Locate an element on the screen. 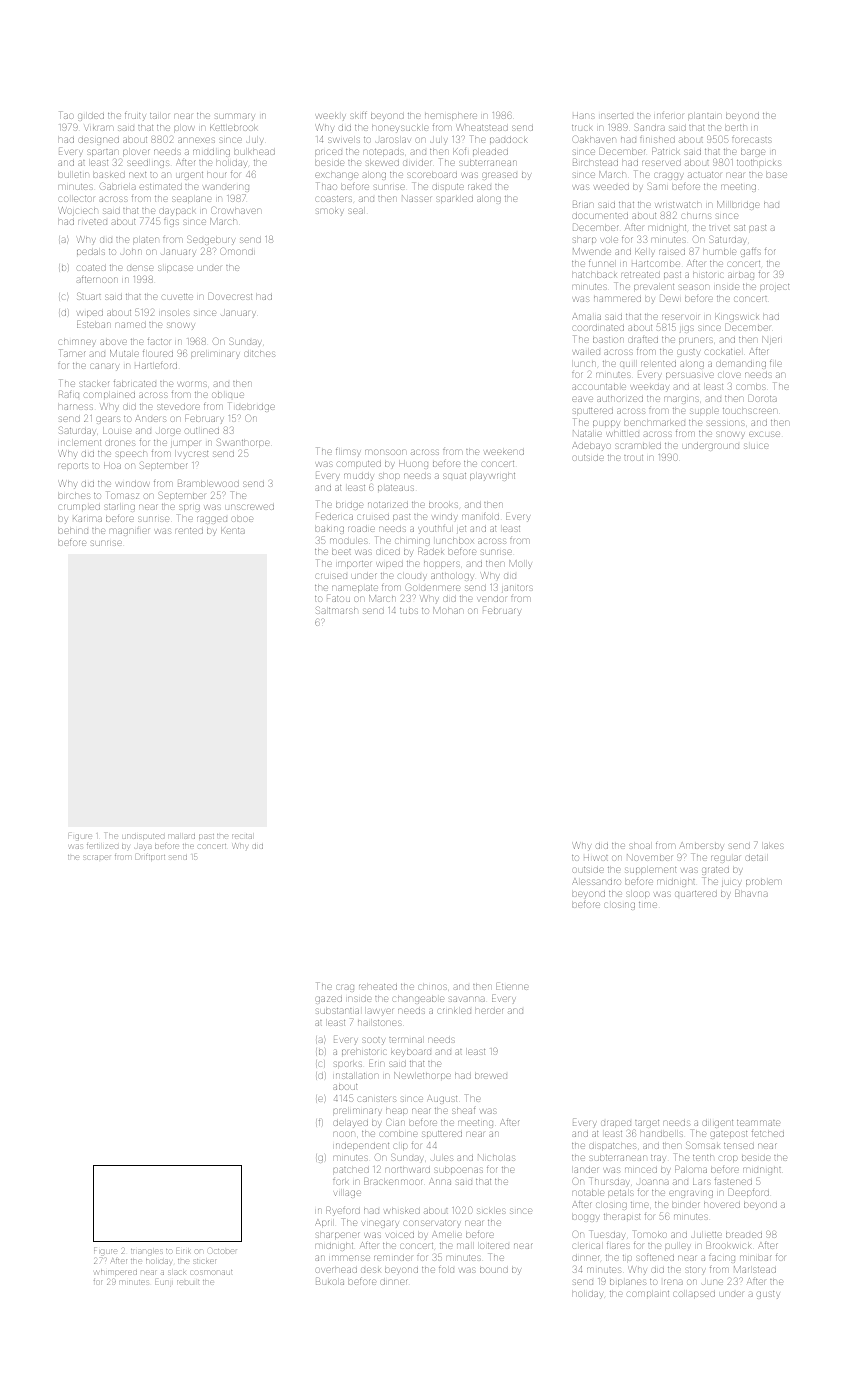 The width and height of the screenshot is (849, 1400). Ambersby is located at coordinates (701, 846).
